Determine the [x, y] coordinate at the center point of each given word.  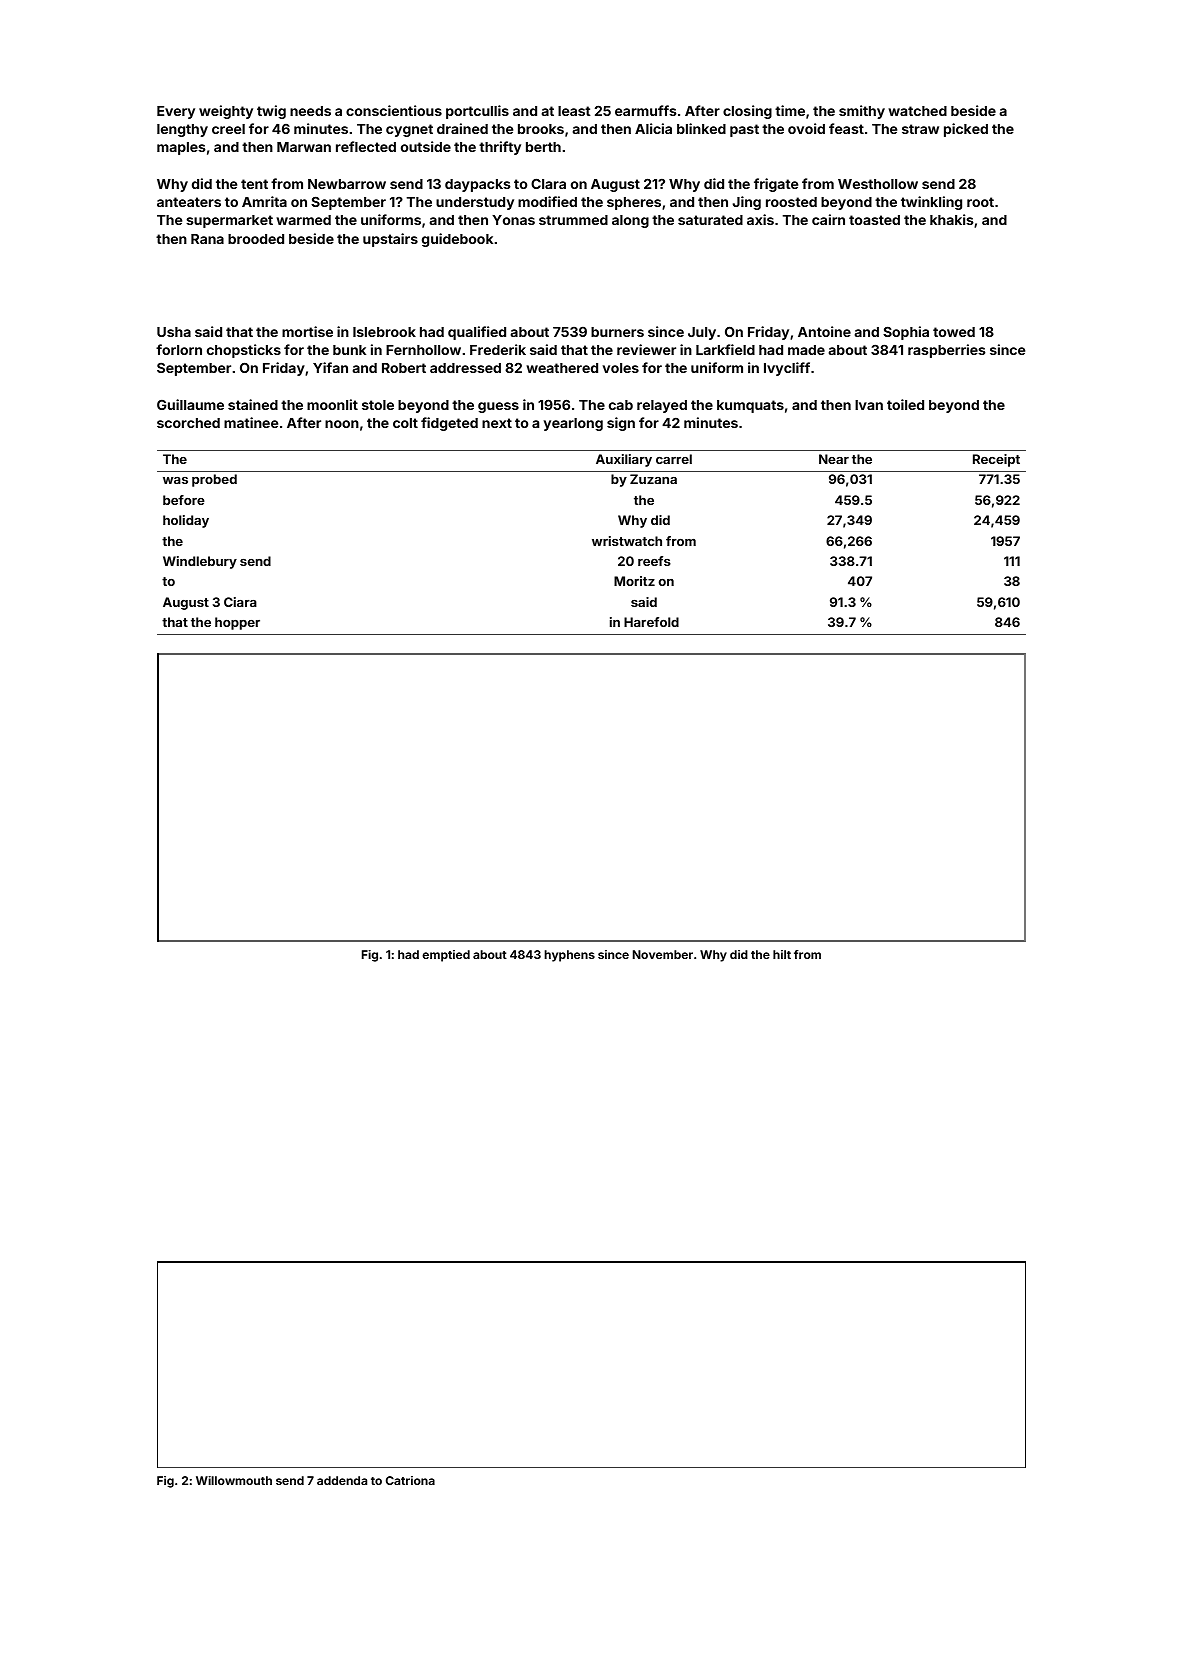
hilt [782, 954]
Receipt [996, 460]
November [663, 954]
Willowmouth [234, 1480]
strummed [573, 220]
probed [214, 480]
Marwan [304, 147]
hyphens [569, 956]
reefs [654, 561]
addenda [342, 1480]
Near [834, 459]
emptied [446, 956]
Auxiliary [624, 460]
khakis [952, 219]
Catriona [410, 1480]
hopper [237, 623]
